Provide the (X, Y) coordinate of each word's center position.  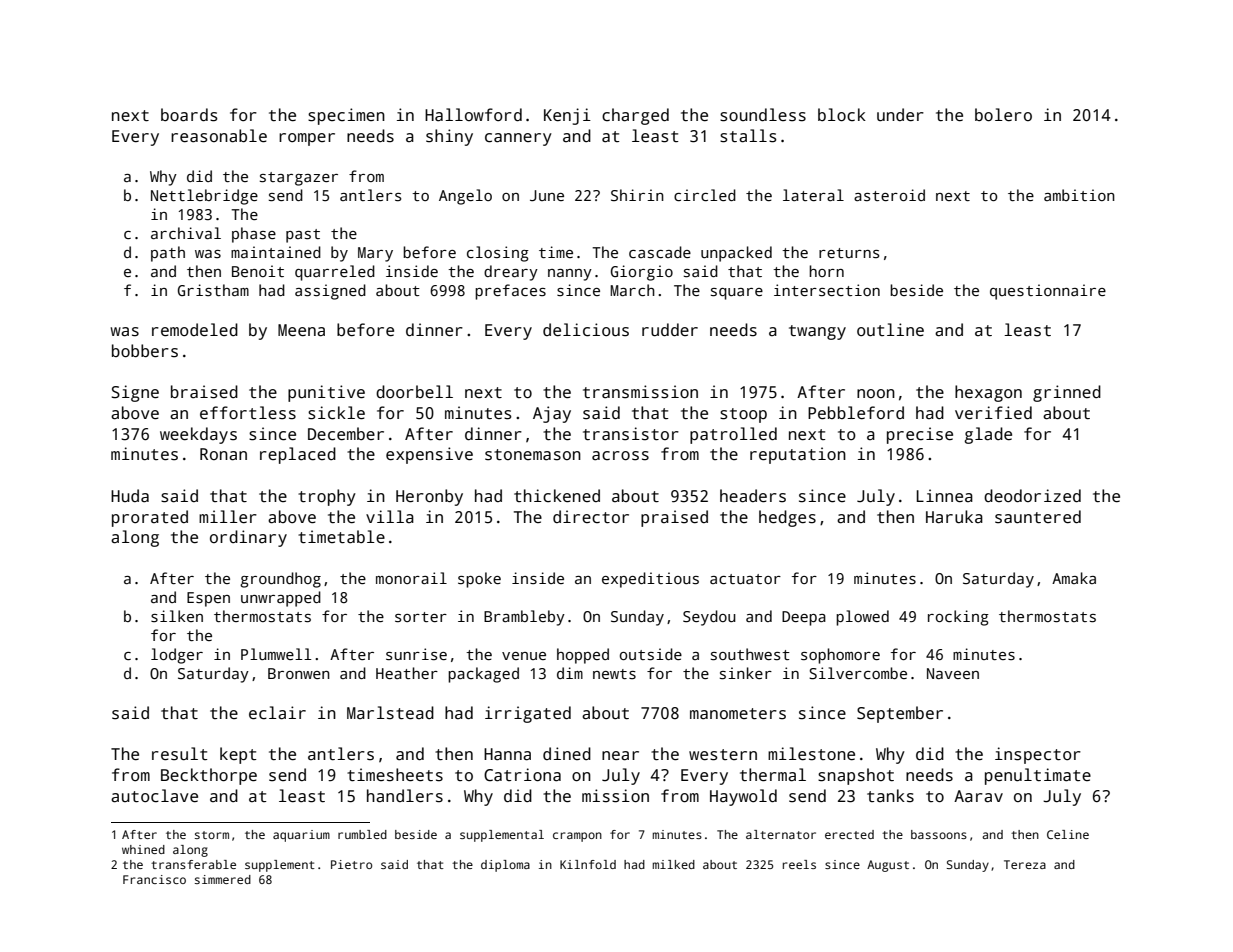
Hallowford (473, 115)
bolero (1003, 114)
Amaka (1074, 578)
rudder (670, 329)
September (900, 714)
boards (189, 115)
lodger (177, 656)
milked (674, 864)
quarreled (335, 273)
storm (212, 835)
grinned (1067, 393)
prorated (150, 518)
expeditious (650, 580)
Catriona (522, 775)
